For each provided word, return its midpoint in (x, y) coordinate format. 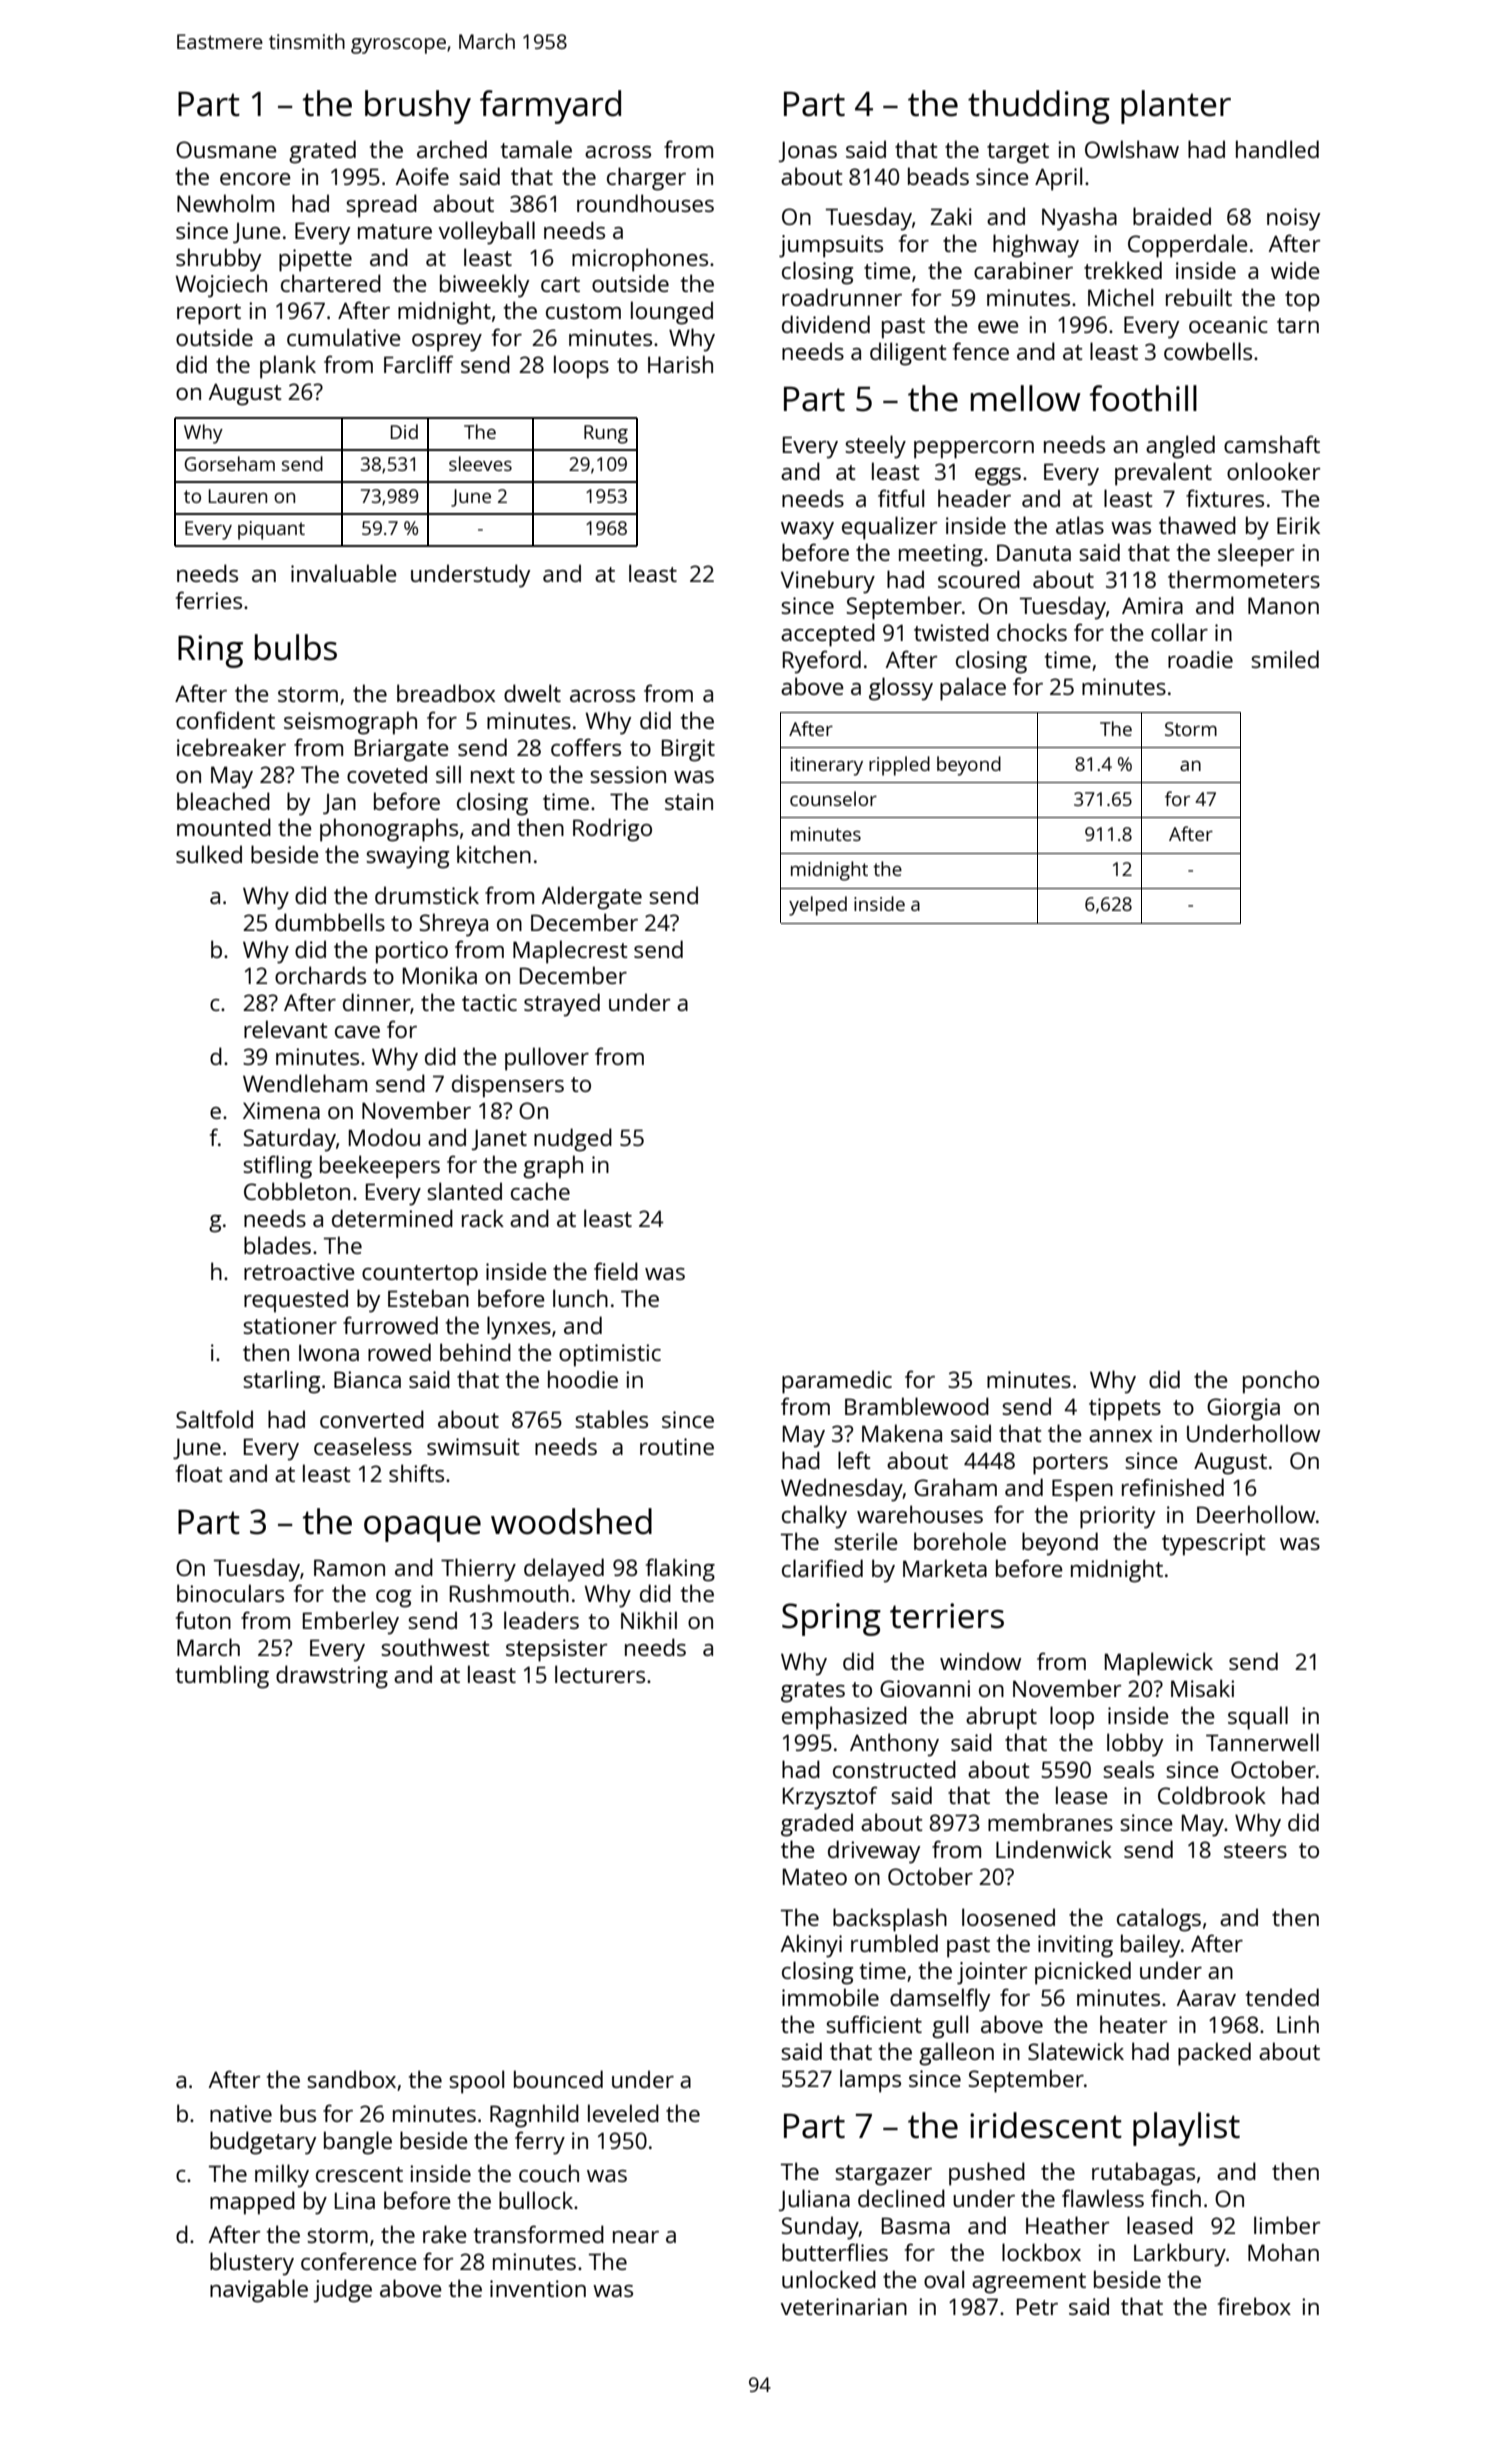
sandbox (351, 2079)
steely (875, 447)
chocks (1032, 632)
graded (817, 1825)
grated (322, 152)
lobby (1135, 1745)
